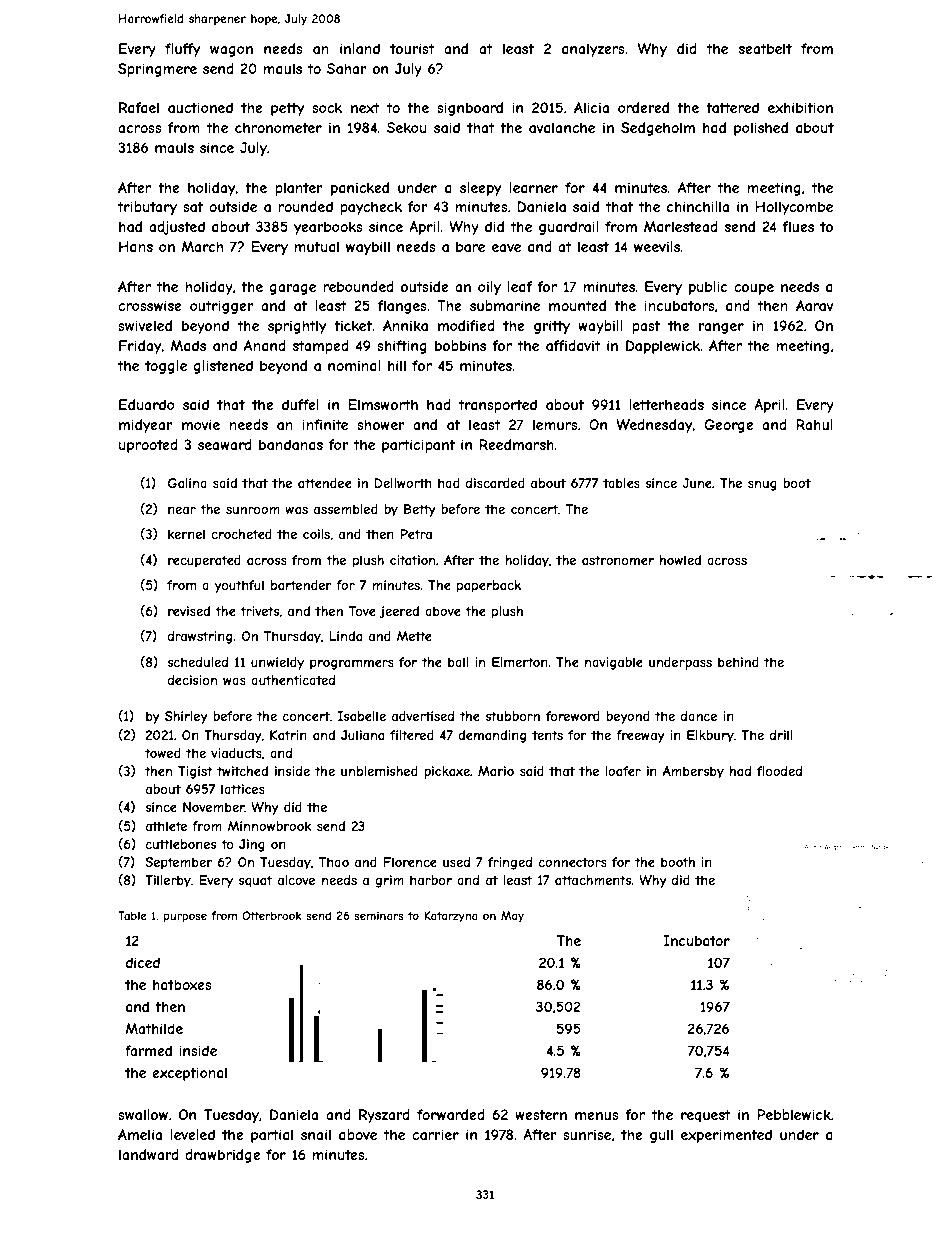 The width and height of the screenshot is (952, 1233). I want to click on drawbridge, so click(223, 1156).
